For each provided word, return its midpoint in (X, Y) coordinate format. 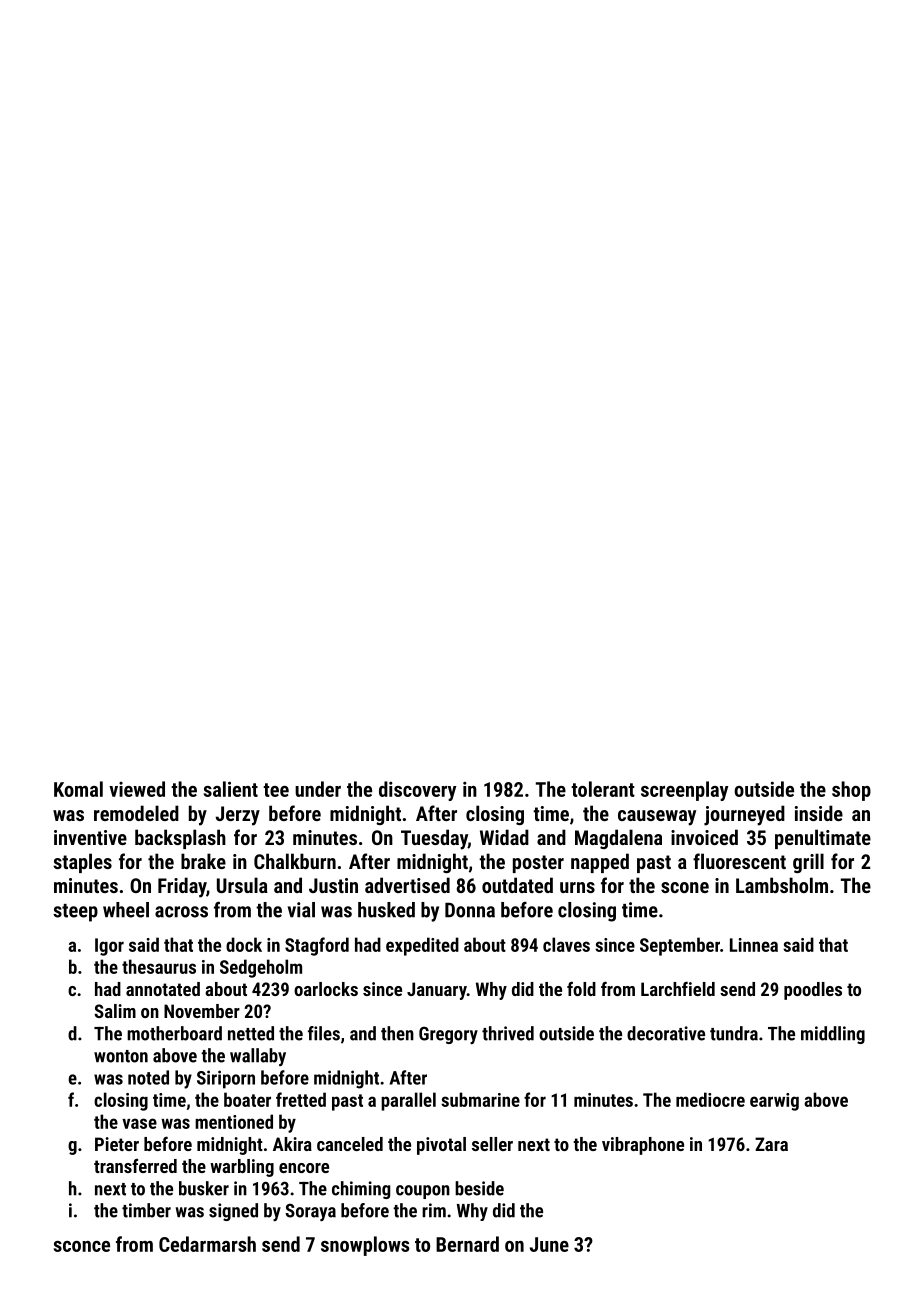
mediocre (710, 1099)
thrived (508, 1033)
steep (75, 913)
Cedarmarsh (207, 1244)
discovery (417, 791)
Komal (78, 789)
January (437, 991)
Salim (115, 1011)
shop (851, 791)
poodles (813, 991)
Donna (470, 910)
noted (148, 1077)
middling (833, 1035)
